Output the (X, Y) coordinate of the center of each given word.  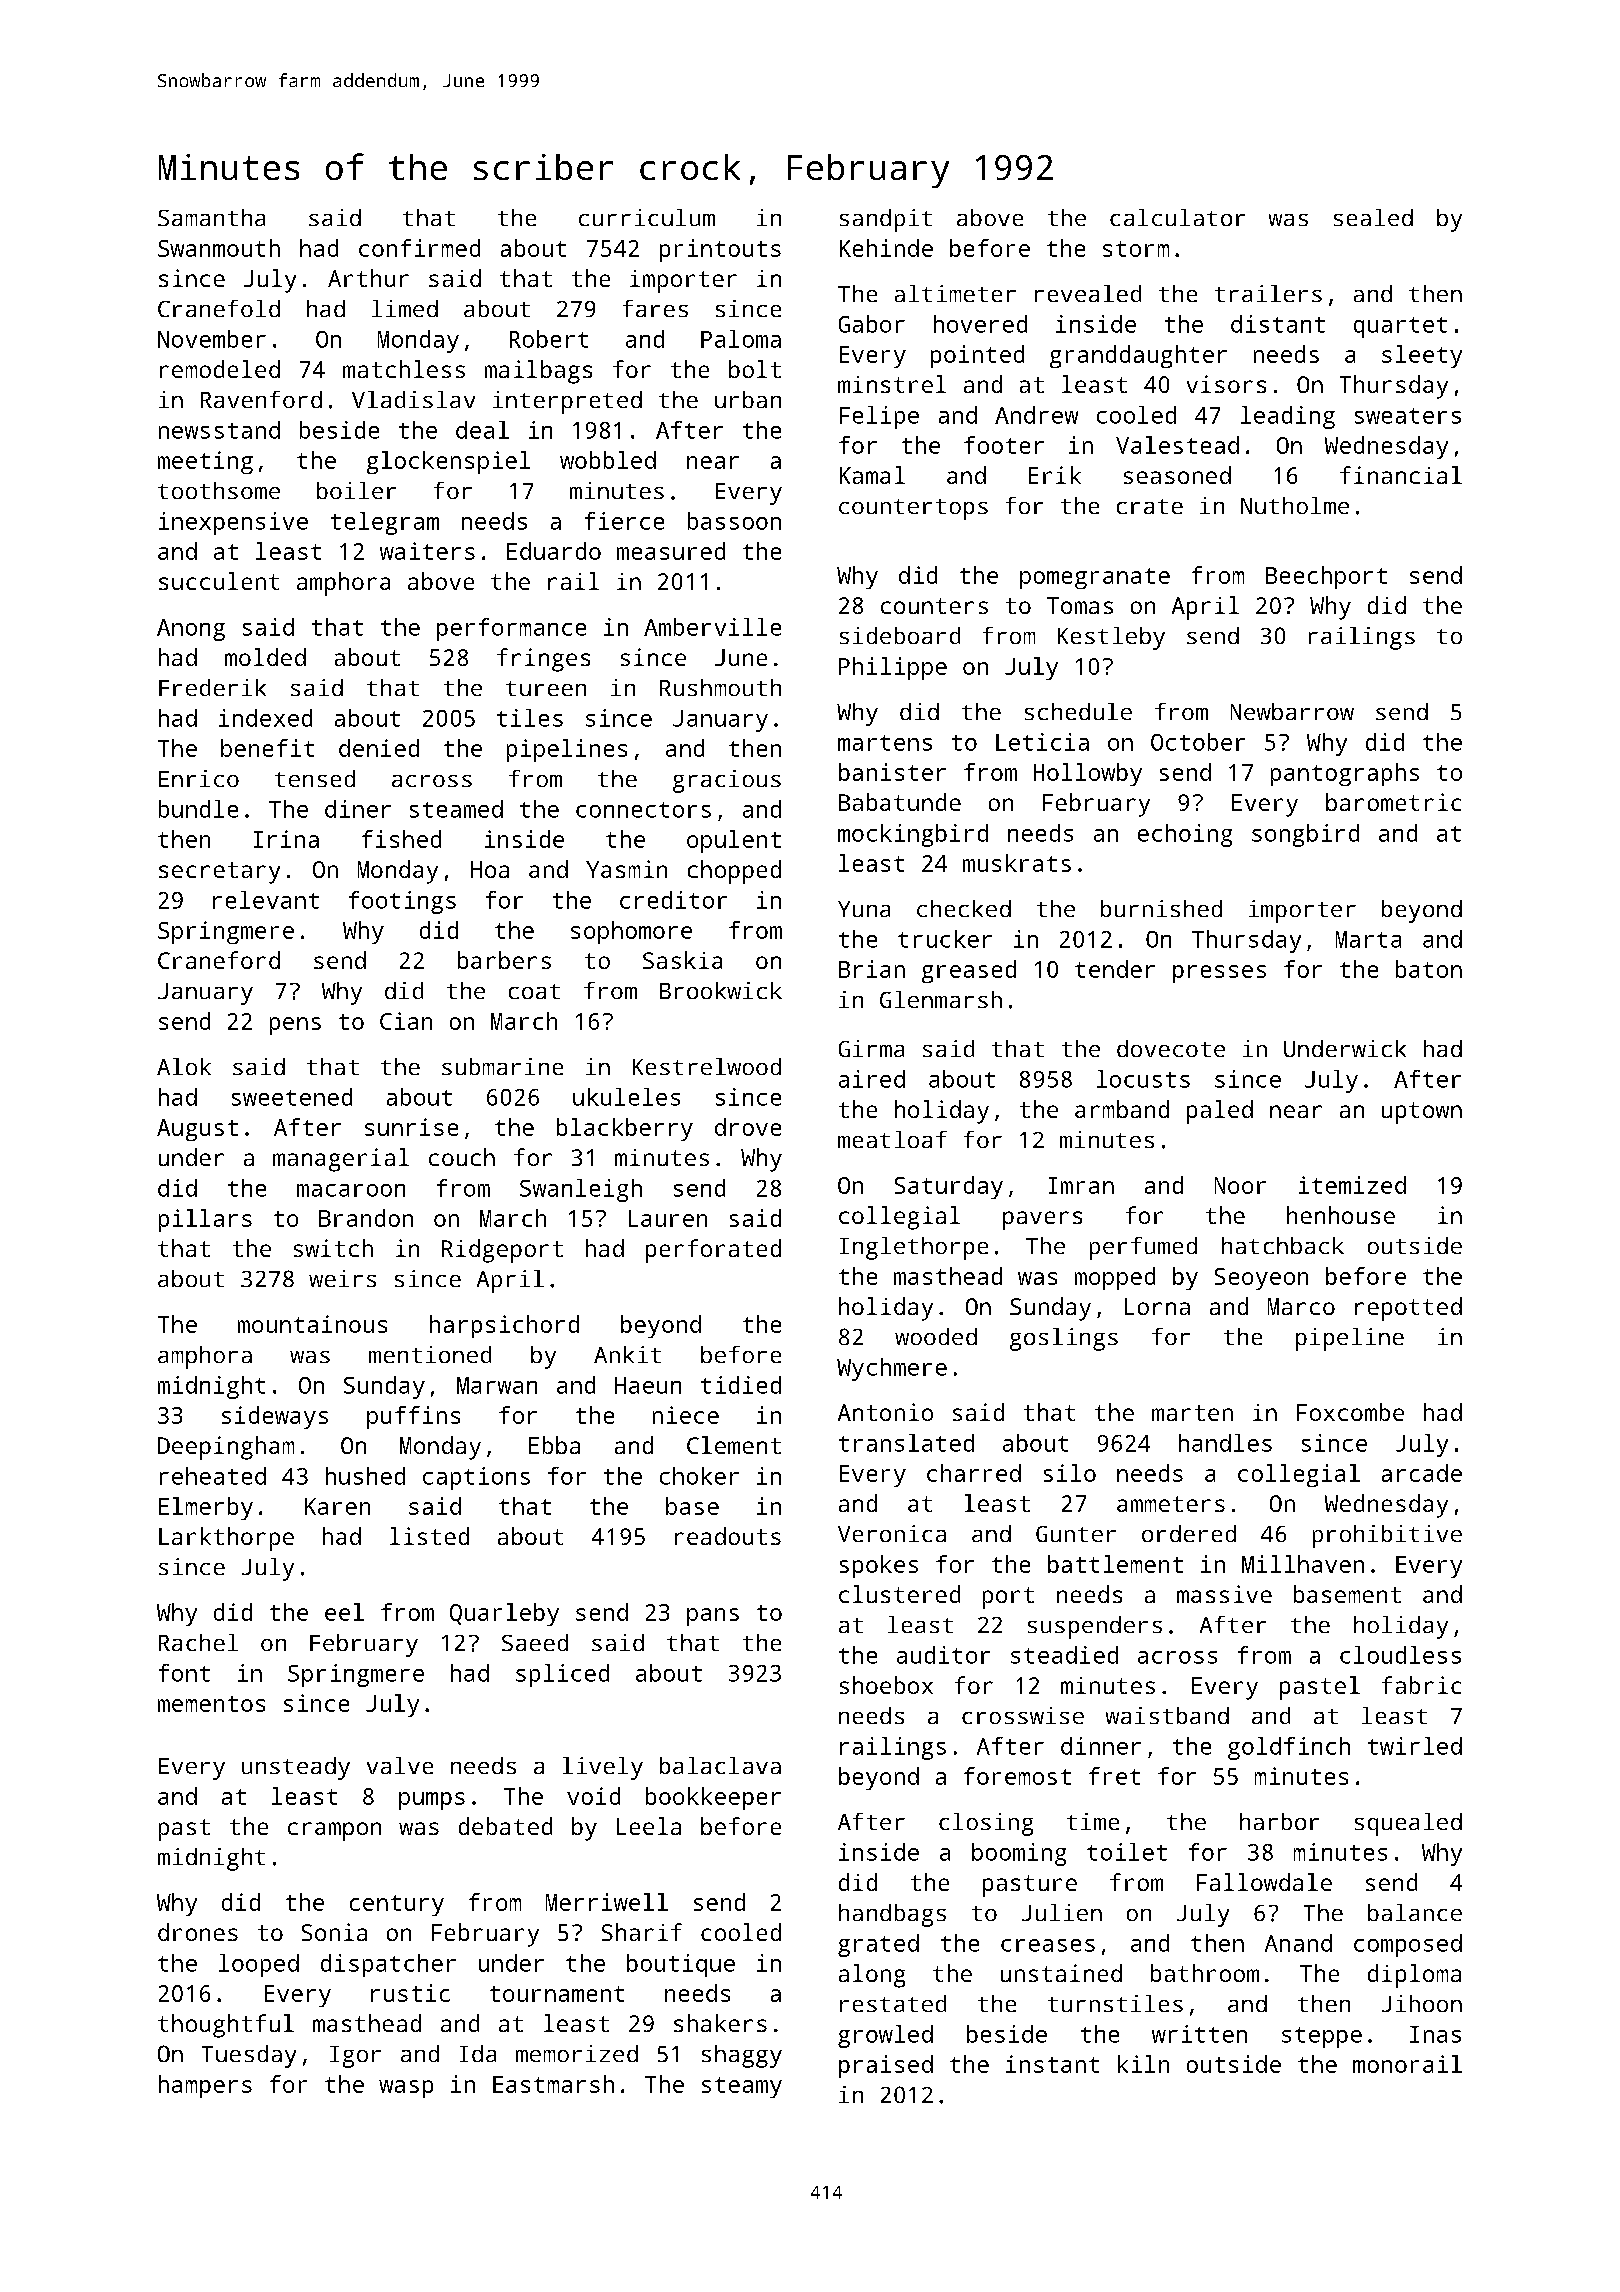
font (184, 1673)
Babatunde (900, 802)
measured (671, 551)
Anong (191, 630)
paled (1220, 1112)
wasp (406, 2089)
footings (402, 902)
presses (1219, 974)
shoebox (886, 1685)
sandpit (886, 220)
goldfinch (1289, 1748)
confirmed (419, 248)
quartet (1400, 327)
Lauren (668, 1218)
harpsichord (504, 1326)
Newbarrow (1292, 711)
